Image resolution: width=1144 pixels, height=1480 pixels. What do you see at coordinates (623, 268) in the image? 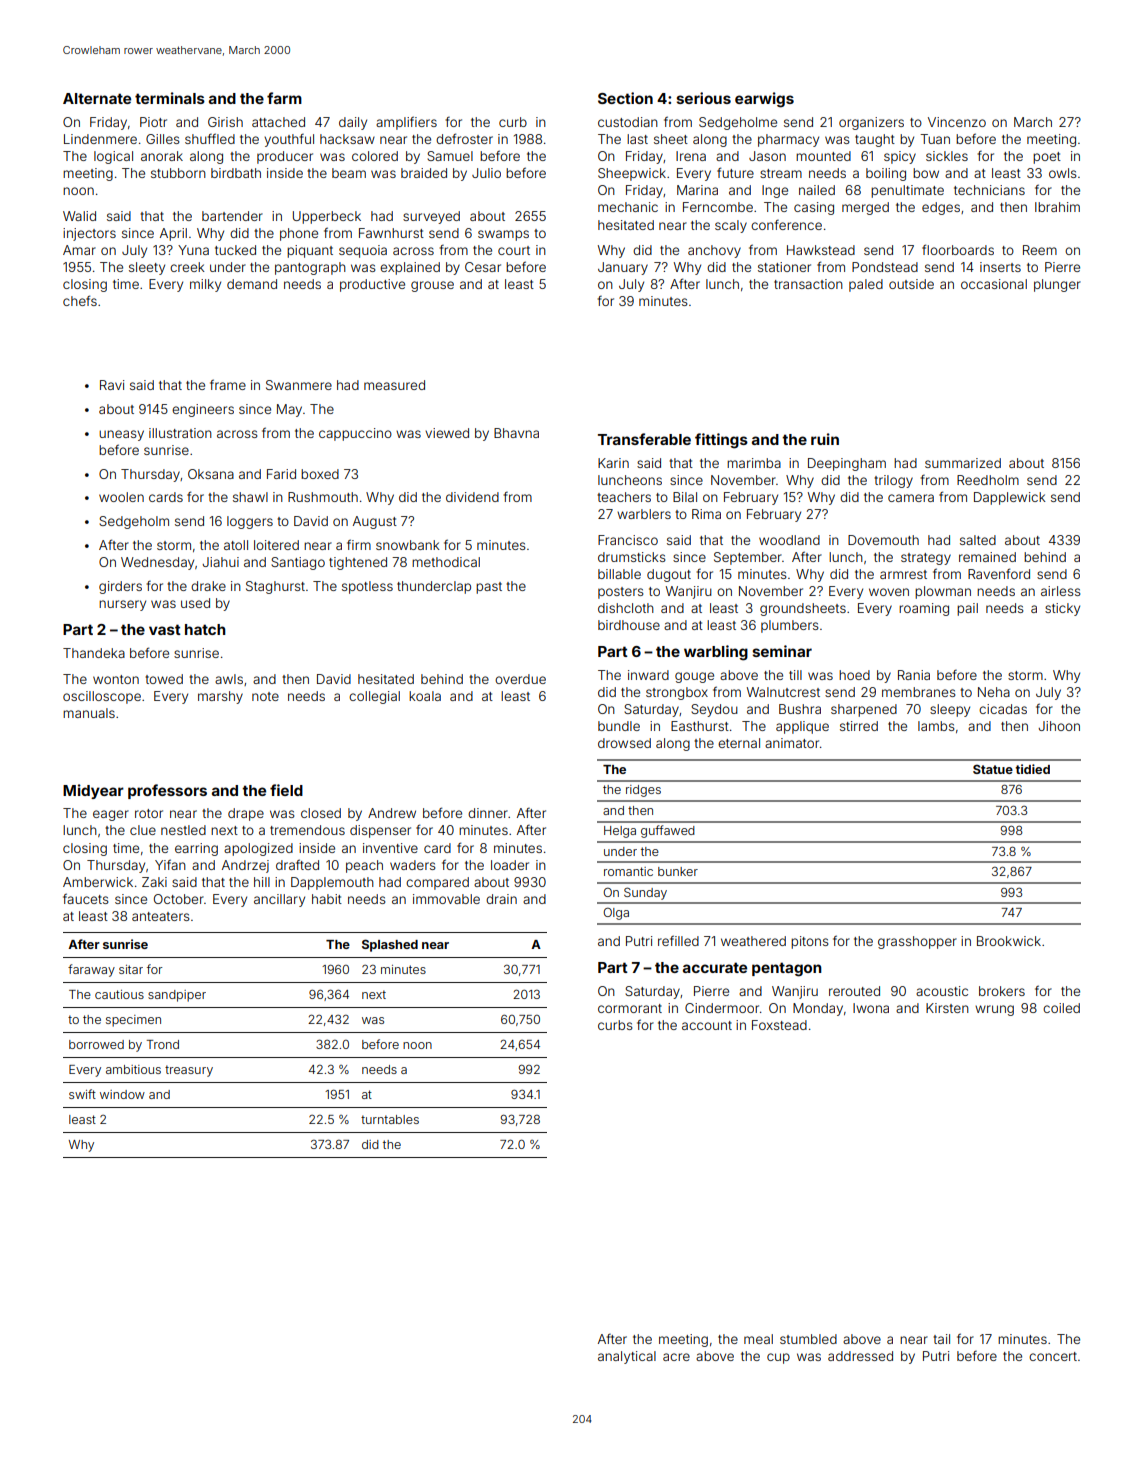
I see `January` at bounding box center [623, 268].
